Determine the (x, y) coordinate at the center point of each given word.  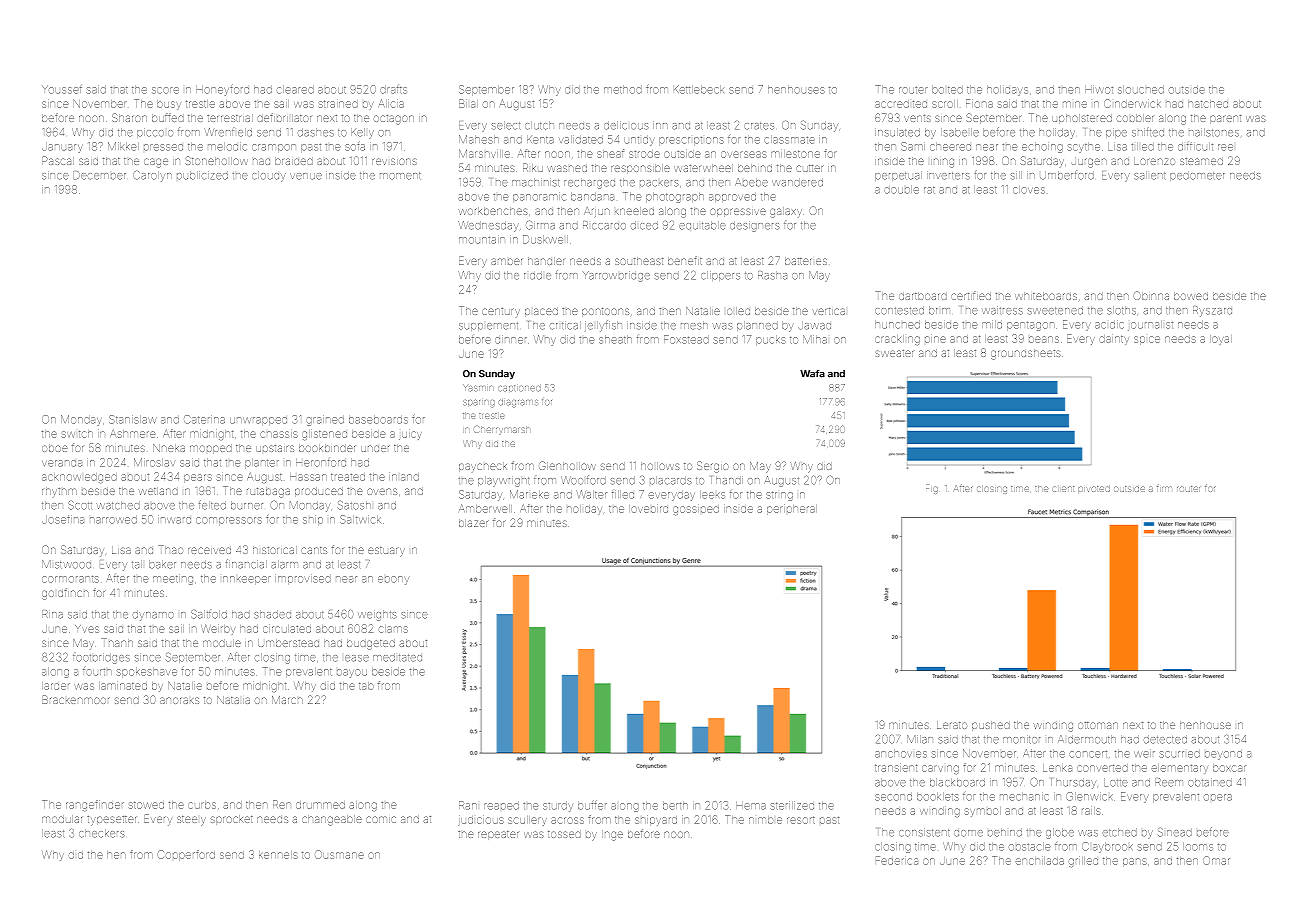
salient (1150, 175)
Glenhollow (567, 465)
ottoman (1098, 725)
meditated (397, 657)
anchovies (901, 754)
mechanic (1024, 797)
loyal (1221, 340)
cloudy (269, 176)
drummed (320, 805)
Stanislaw (132, 419)
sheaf (610, 153)
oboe (55, 448)
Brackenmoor (76, 699)
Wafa (812, 373)
